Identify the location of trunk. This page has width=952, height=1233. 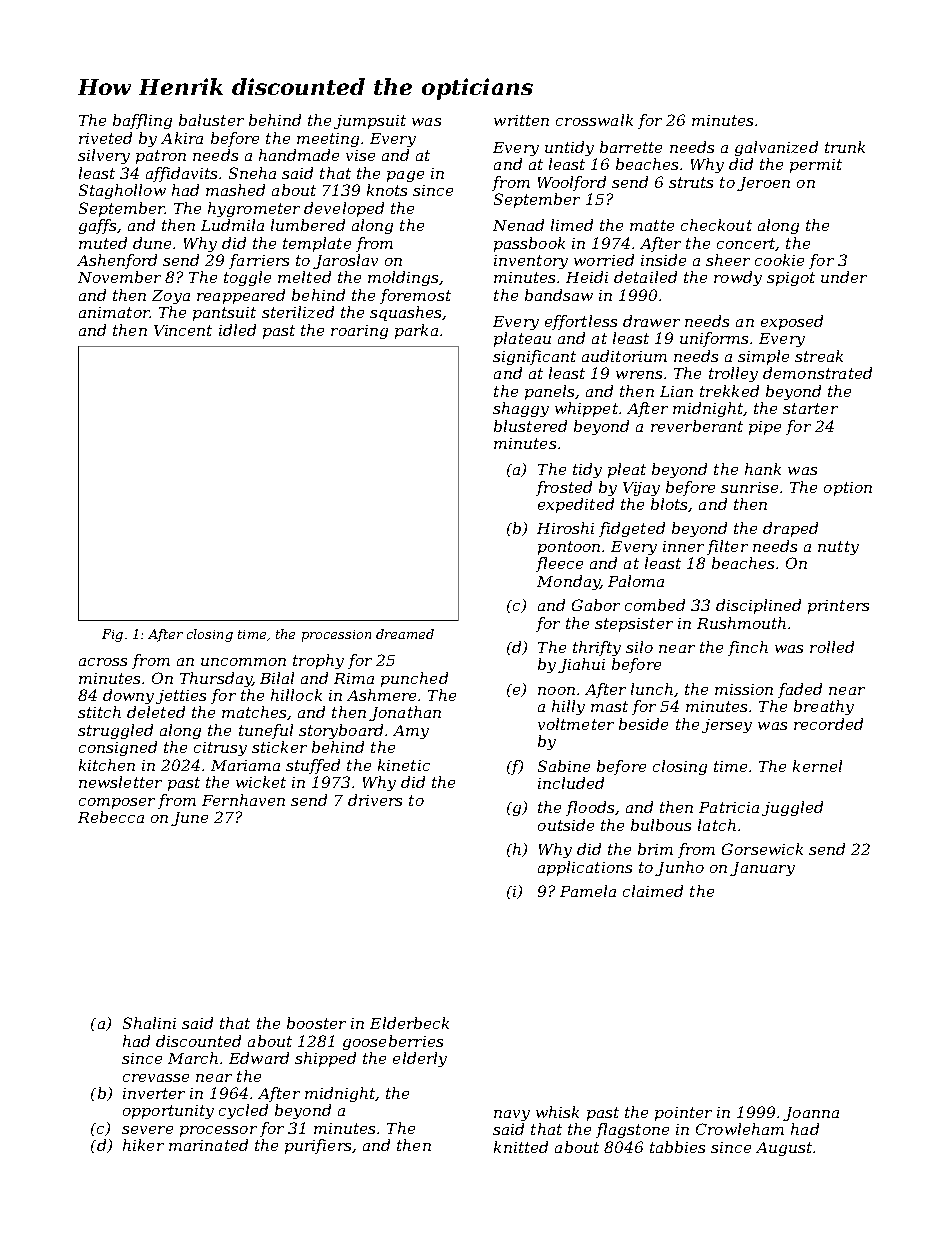
(845, 147).
